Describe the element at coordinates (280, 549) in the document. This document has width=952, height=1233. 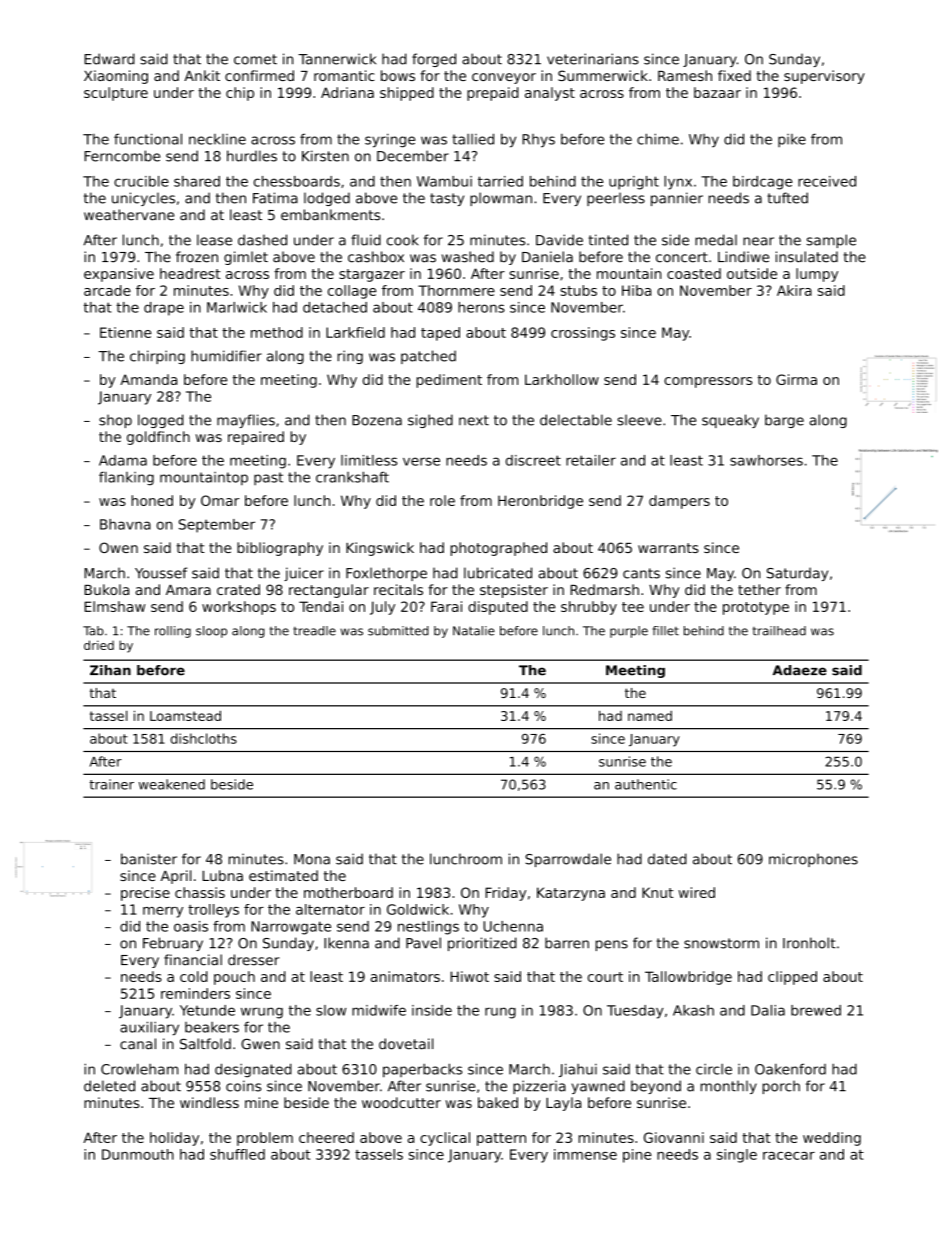
I see `bibliography` at that location.
